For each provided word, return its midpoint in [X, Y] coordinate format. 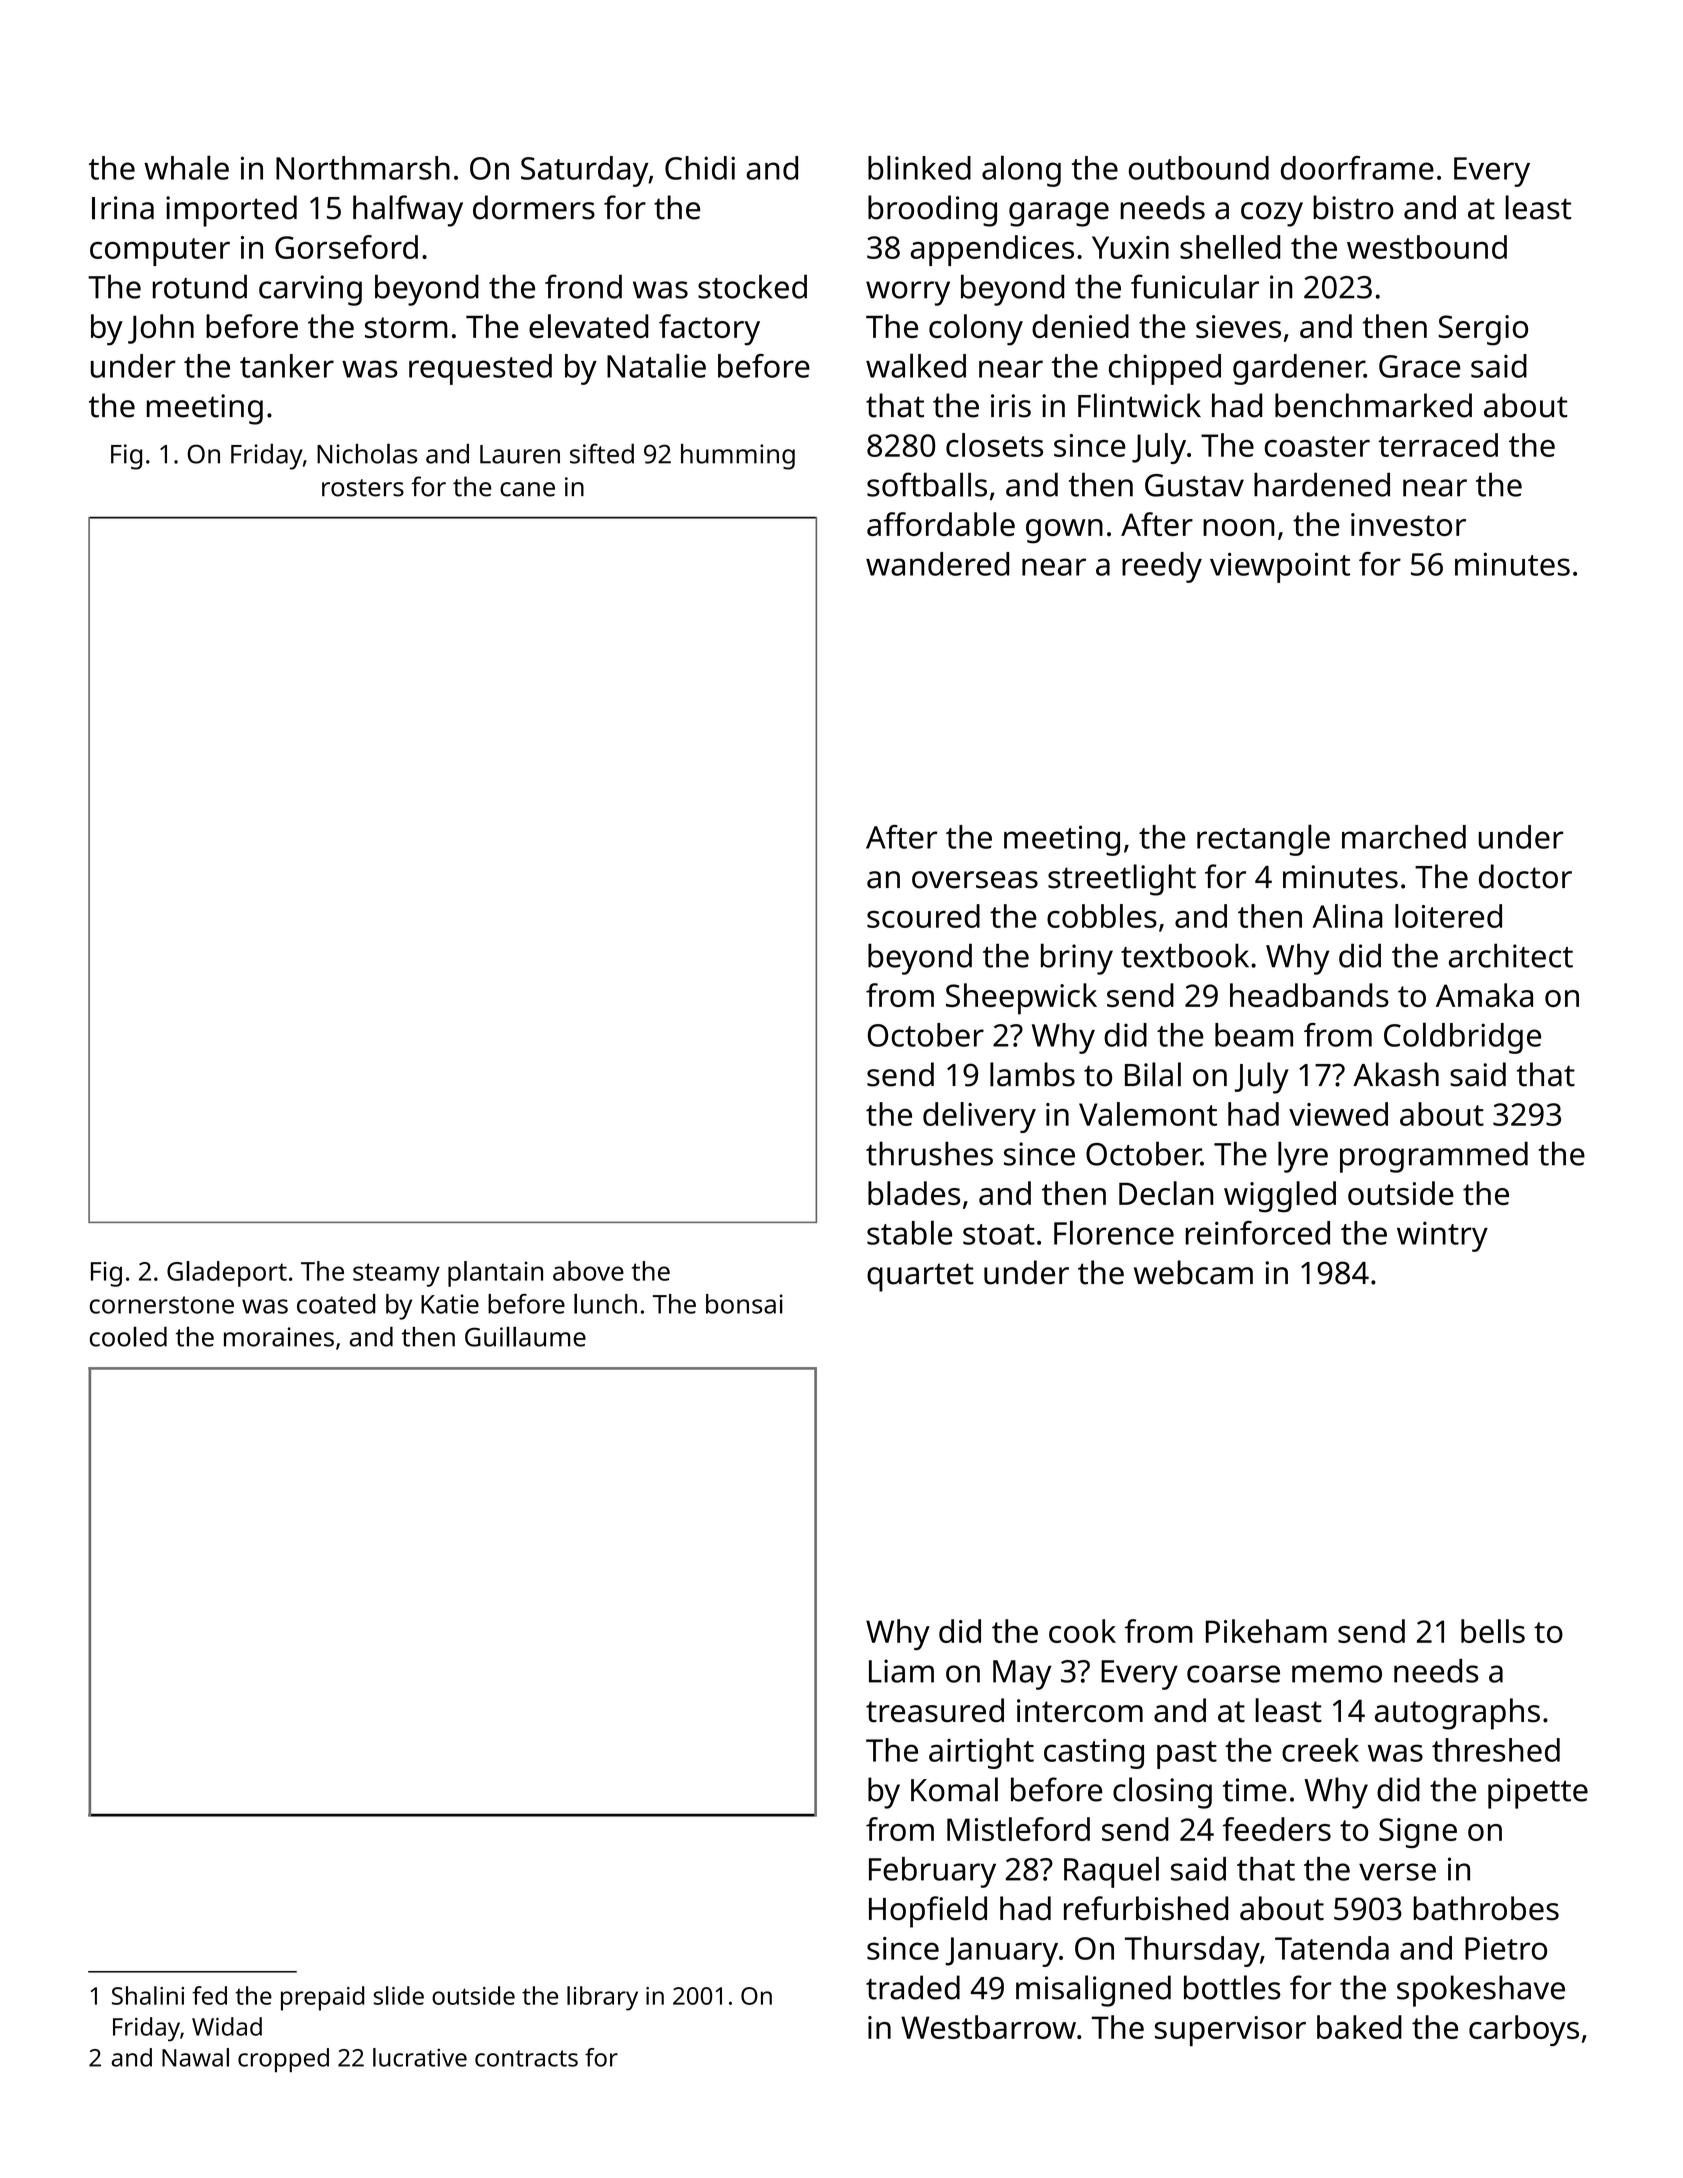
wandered [937, 564]
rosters [363, 488]
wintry [1442, 1236]
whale [186, 167]
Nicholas [367, 453]
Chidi [700, 168]
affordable [941, 524]
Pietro [1506, 1948]
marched [1404, 837]
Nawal [195, 2057]
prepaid [322, 1998]
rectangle [1263, 840]
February [932, 1872]
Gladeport [227, 1274]
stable [909, 1232]
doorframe [1357, 168]
